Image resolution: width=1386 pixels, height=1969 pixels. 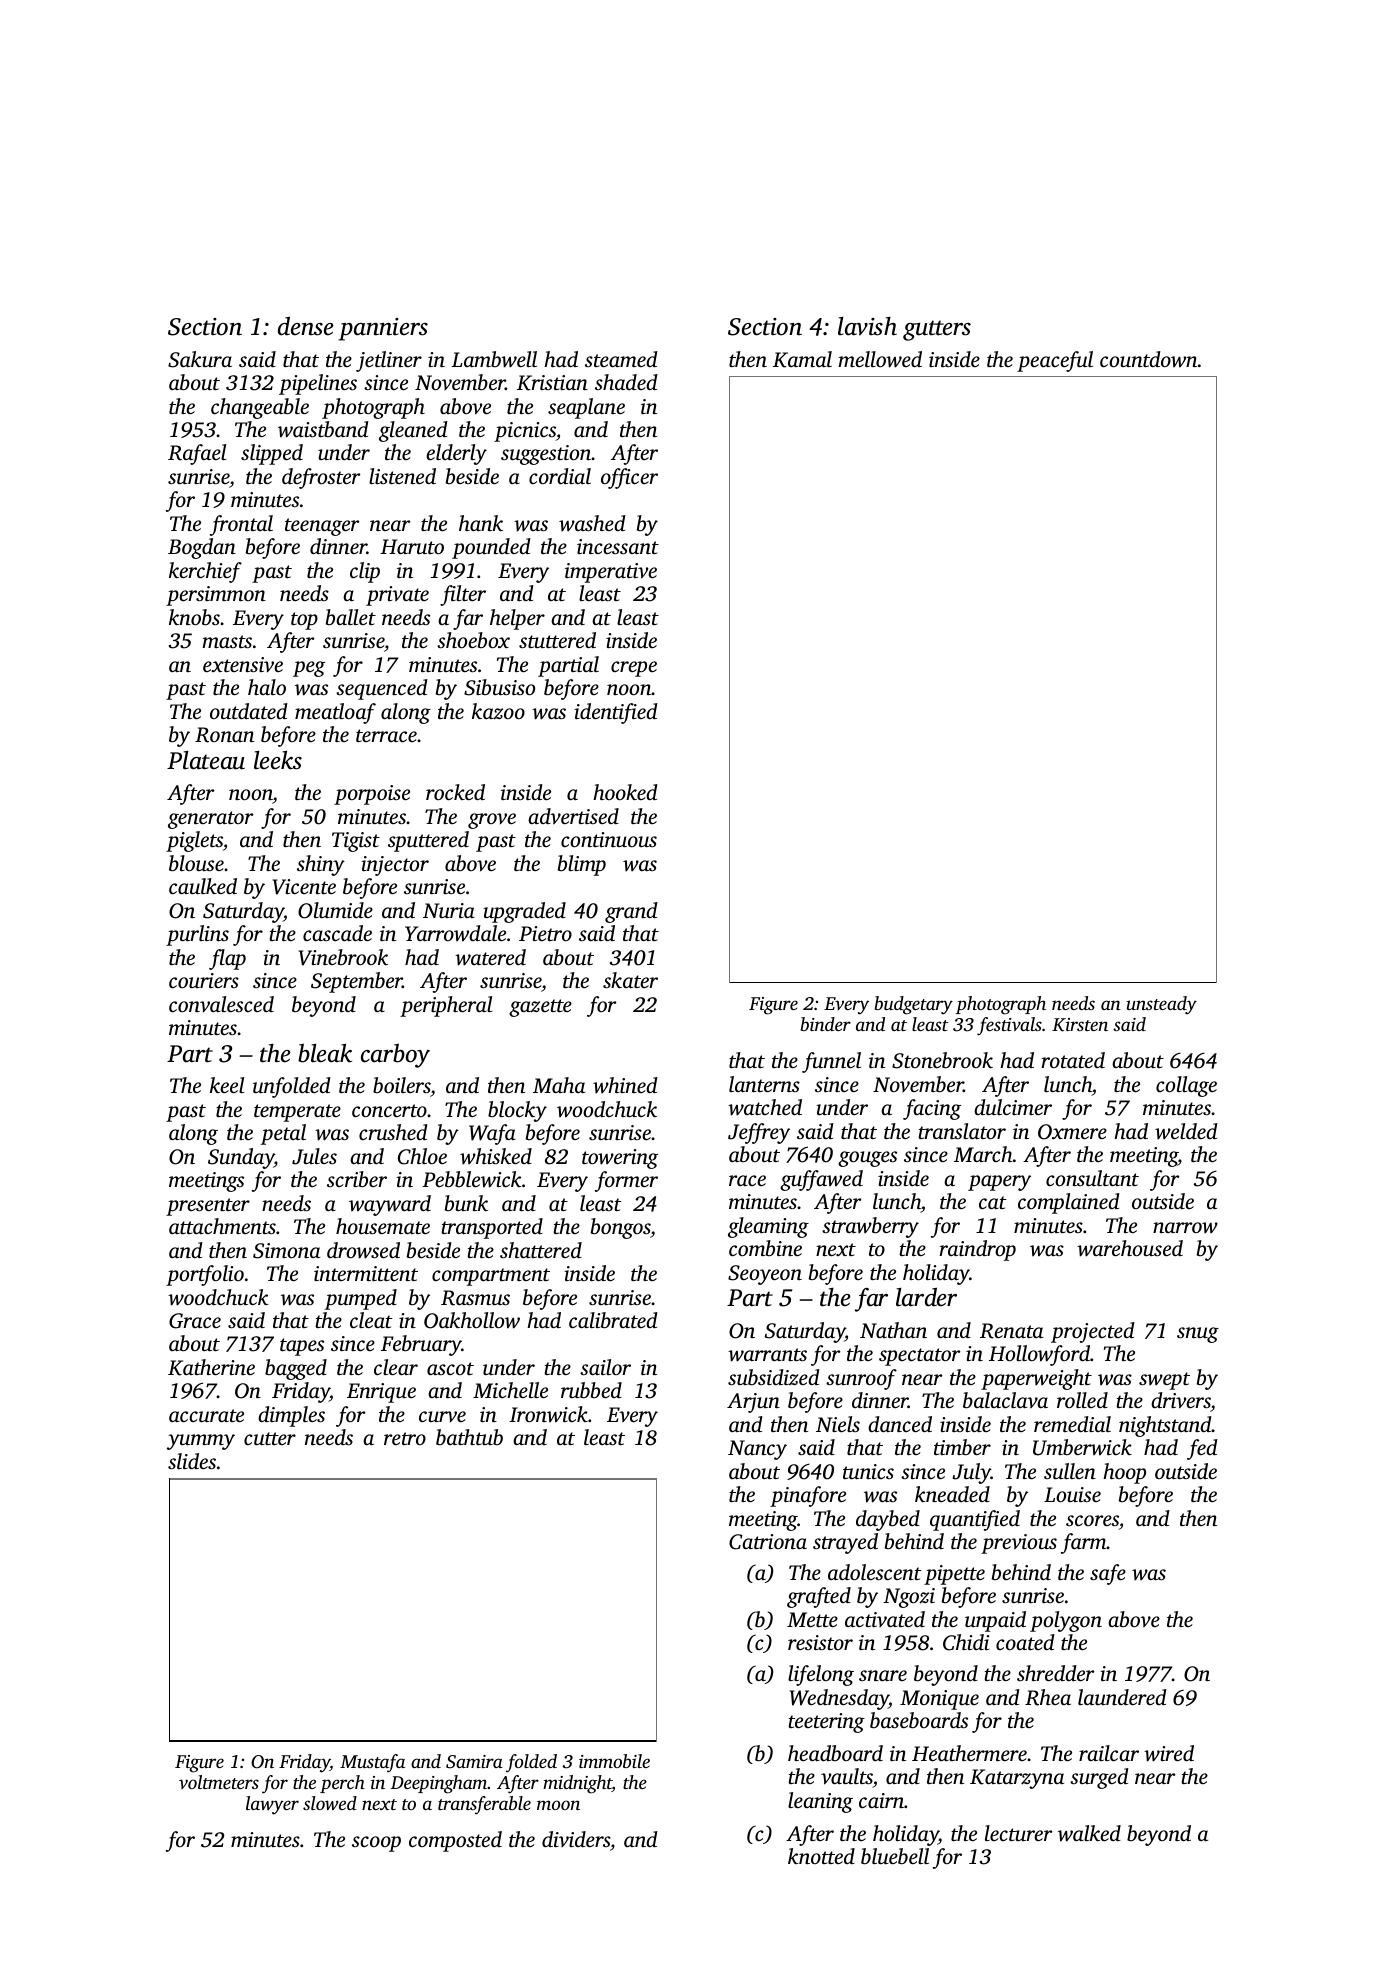 I want to click on knotted, so click(x=821, y=1856).
